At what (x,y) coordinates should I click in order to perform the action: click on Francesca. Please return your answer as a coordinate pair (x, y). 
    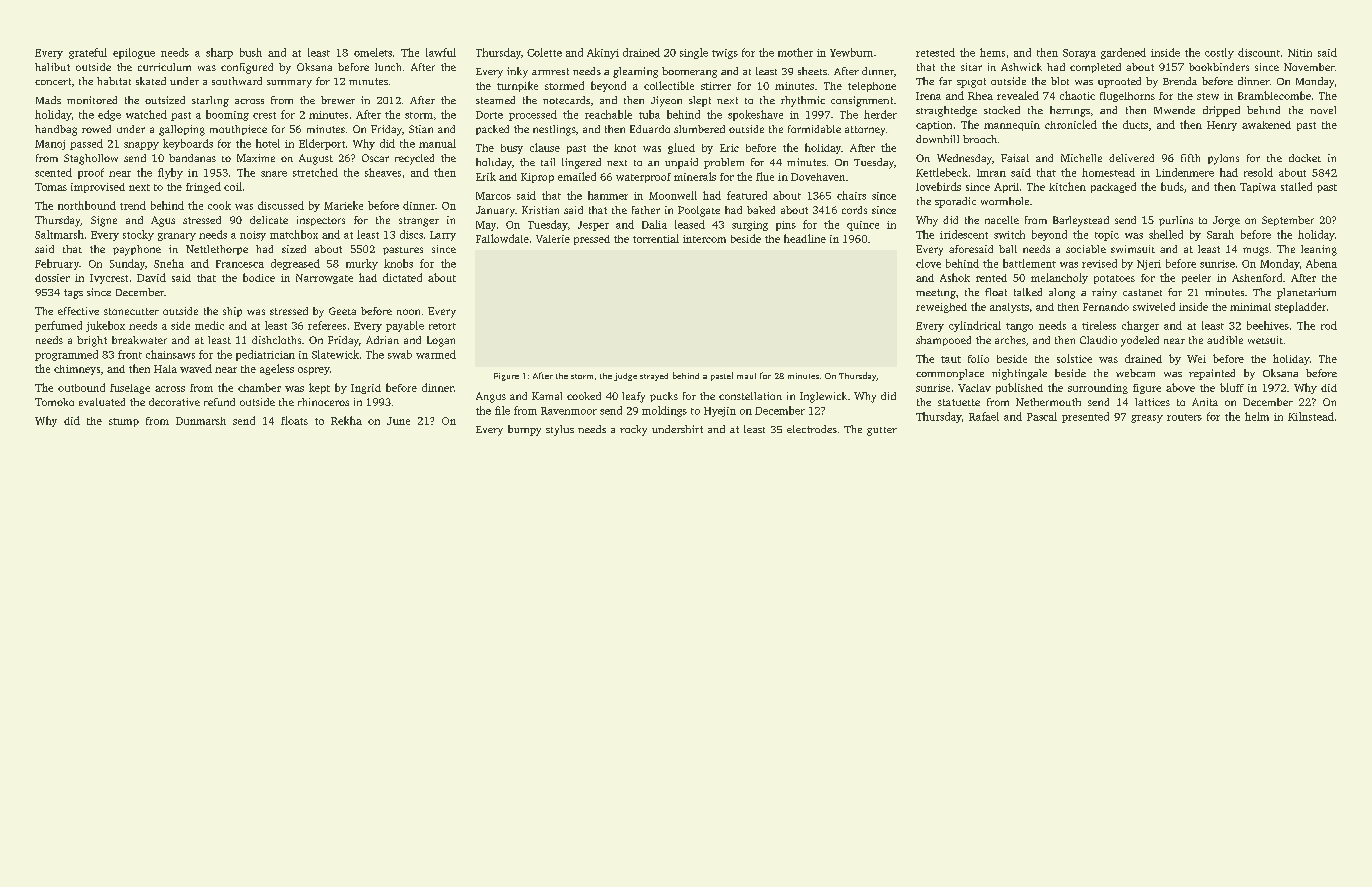
    Looking at the image, I should click on (240, 264).
